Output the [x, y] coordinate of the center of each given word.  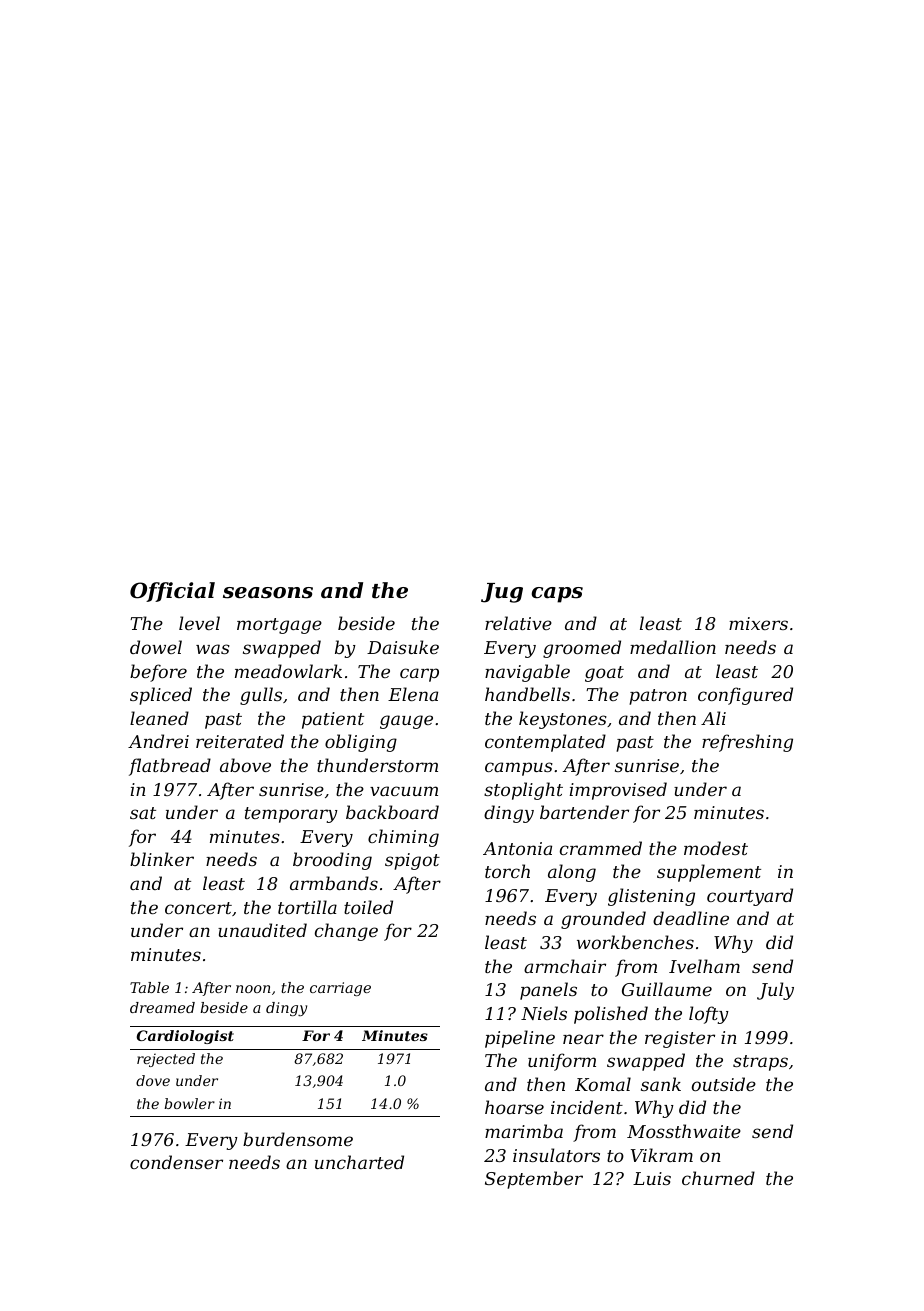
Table [149, 987]
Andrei [158, 741]
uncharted [359, 1162]
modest [716, 848]
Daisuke [403, 647]
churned [718, 1178]
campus [519, 769]
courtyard [750, 897]
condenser [176, 1162]
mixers [758, 623]
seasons [268, 593]
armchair [565, 966]
